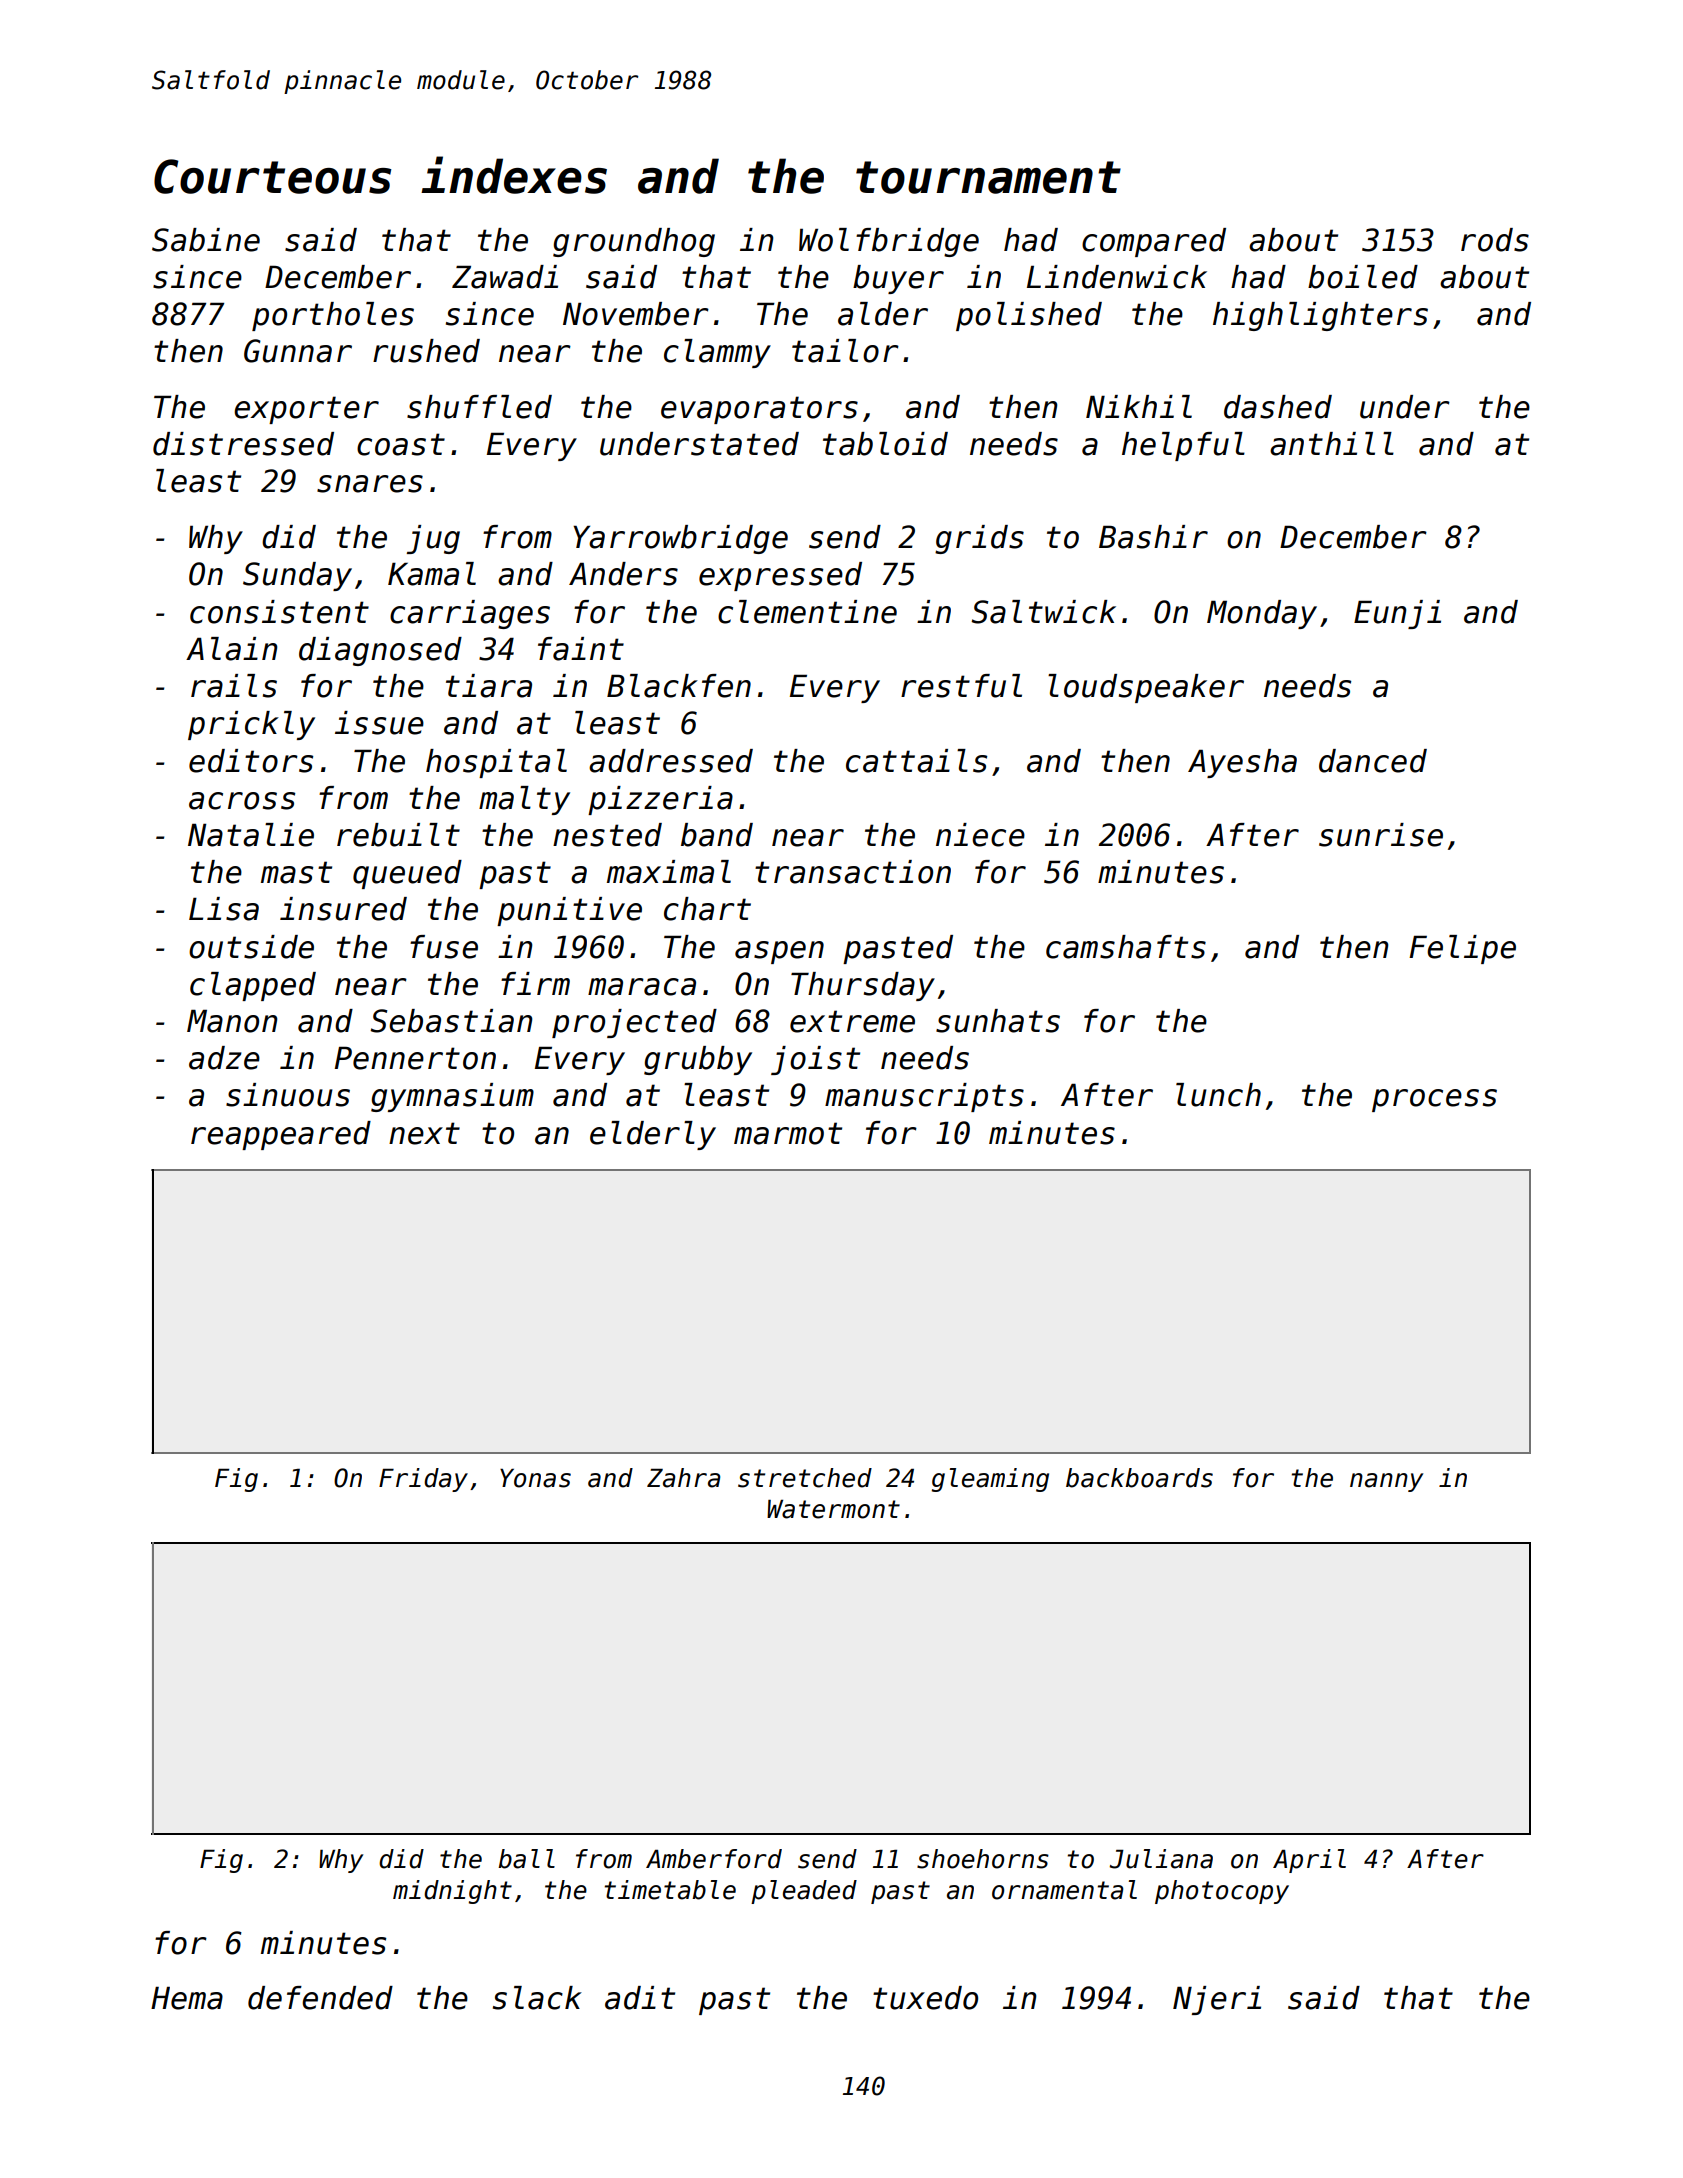 The image size is (1683, 2178). What do you see at coordinates (1309, 1861) in the screenshot?
I see `April` at bounding box center [1309, 1861].
